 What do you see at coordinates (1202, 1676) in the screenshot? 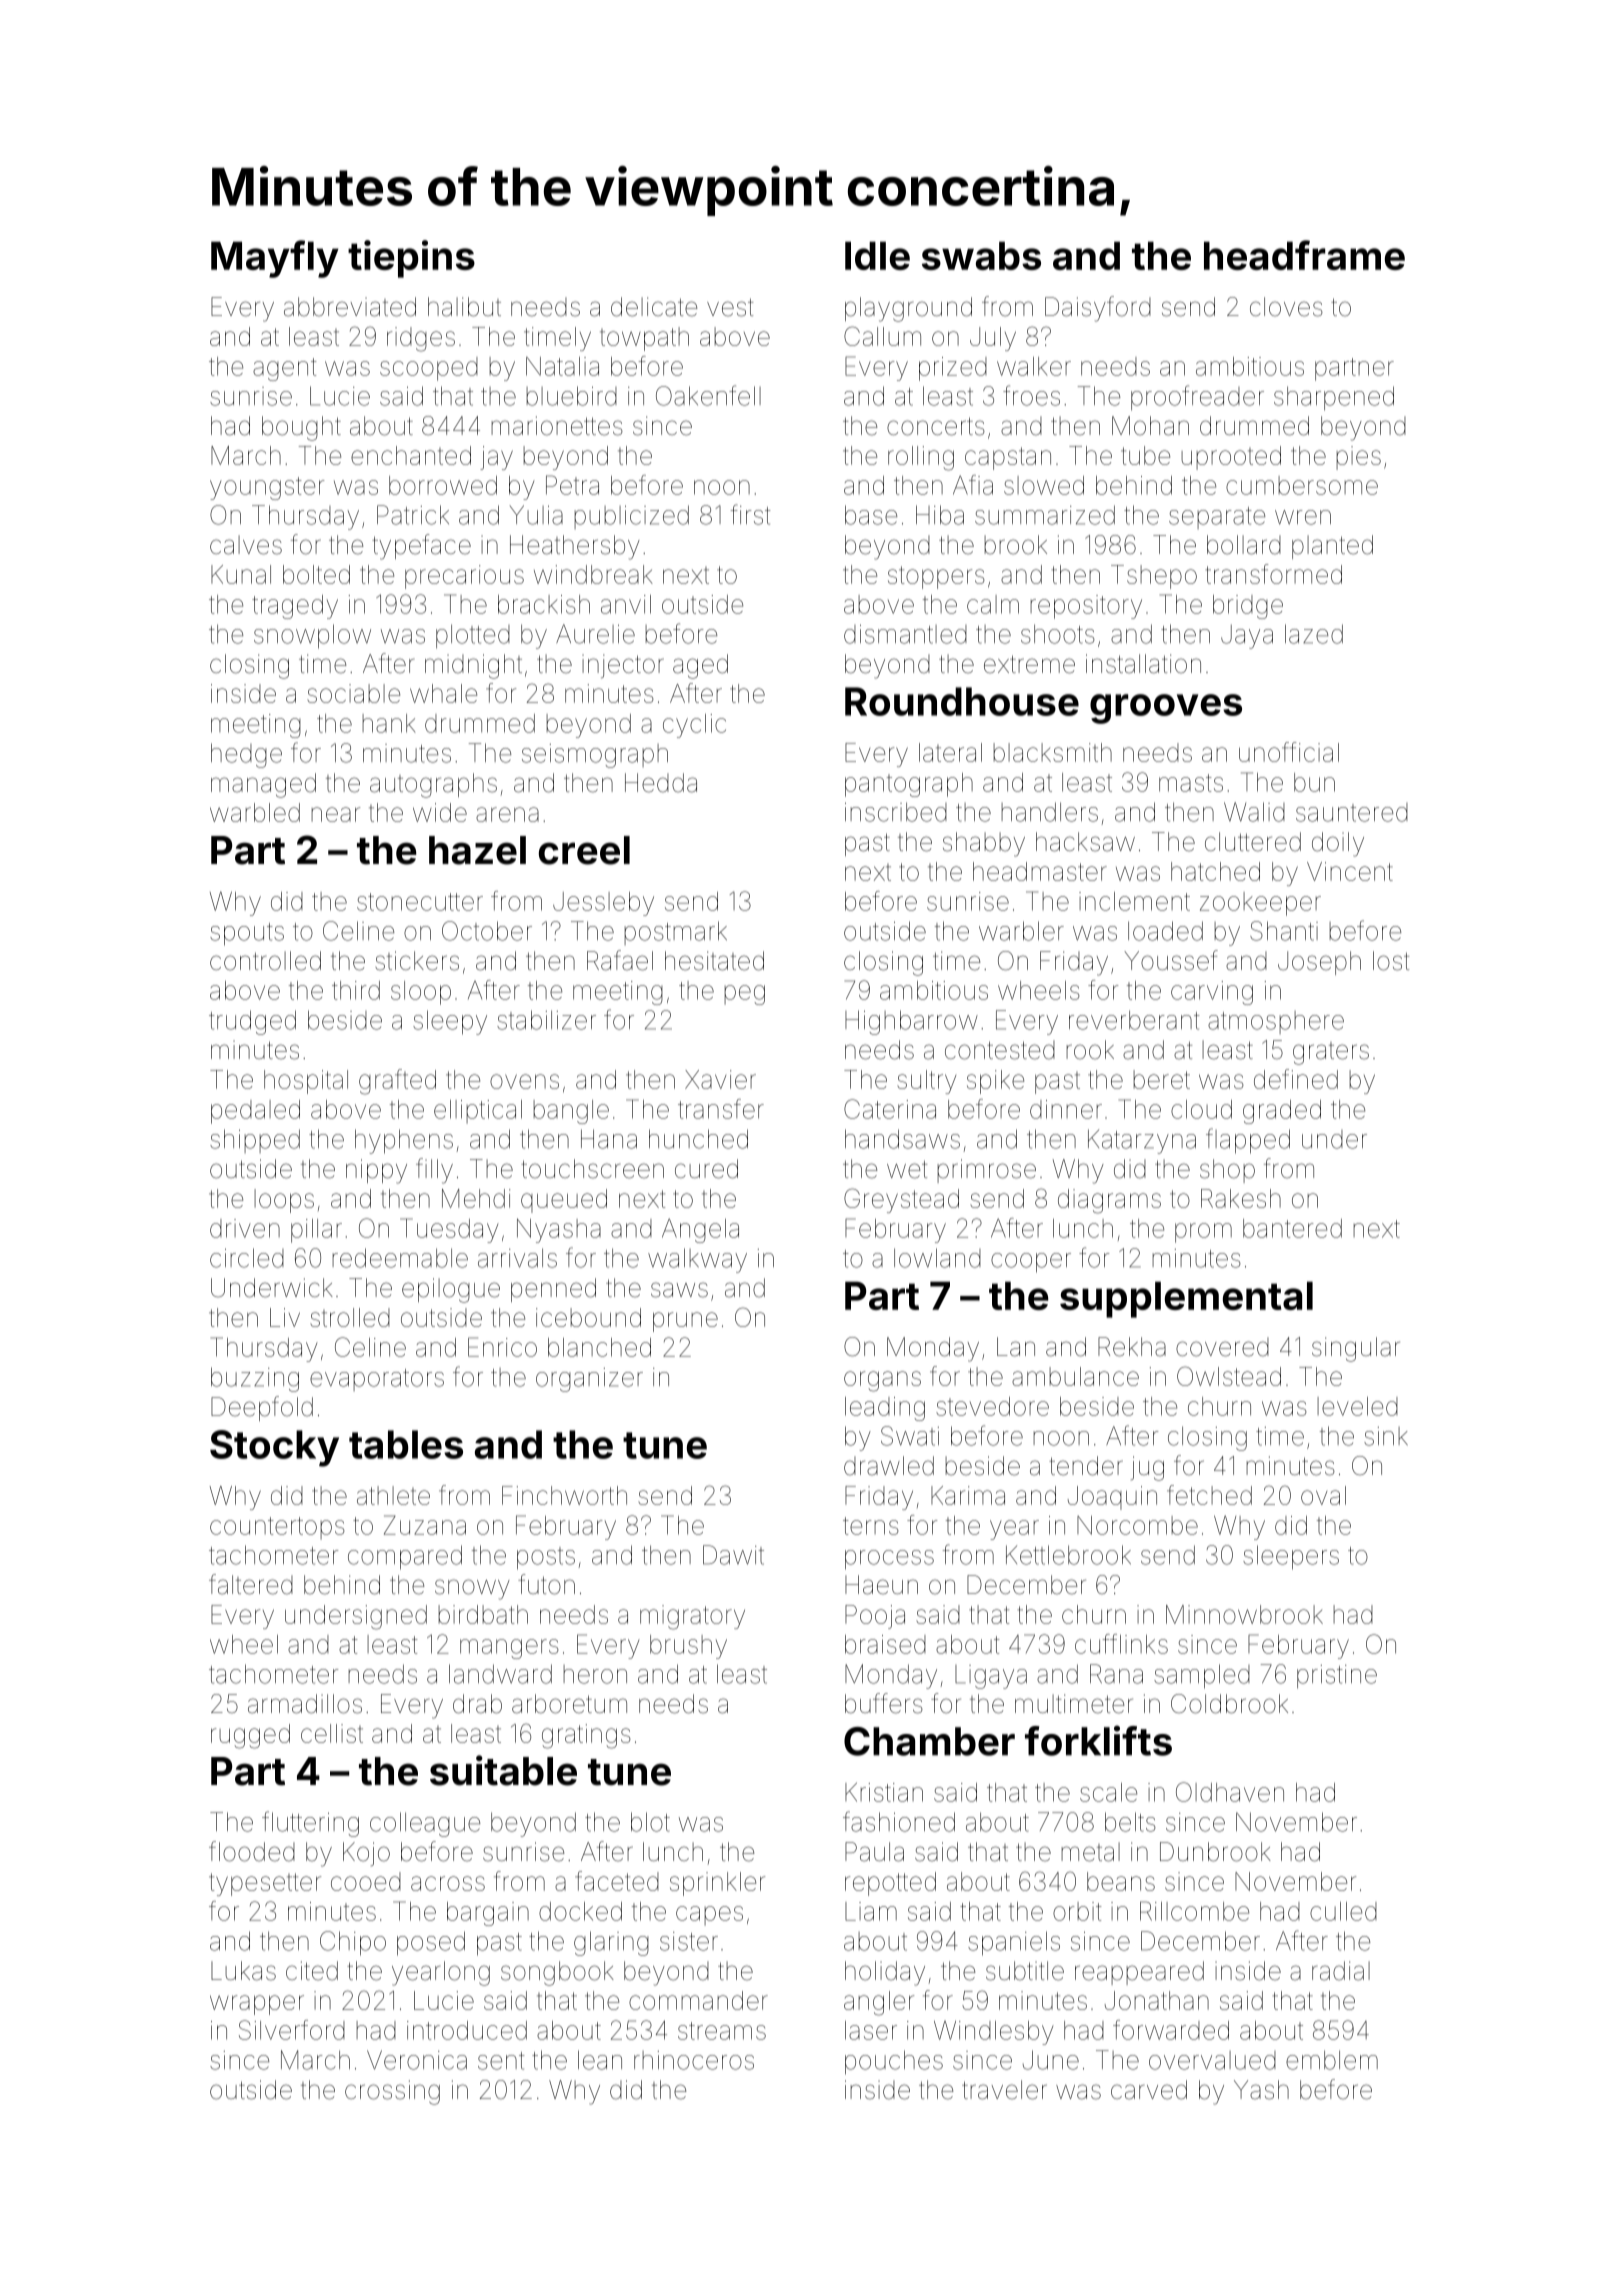
I see `sampled` at bounding box center [1202, 1676].
